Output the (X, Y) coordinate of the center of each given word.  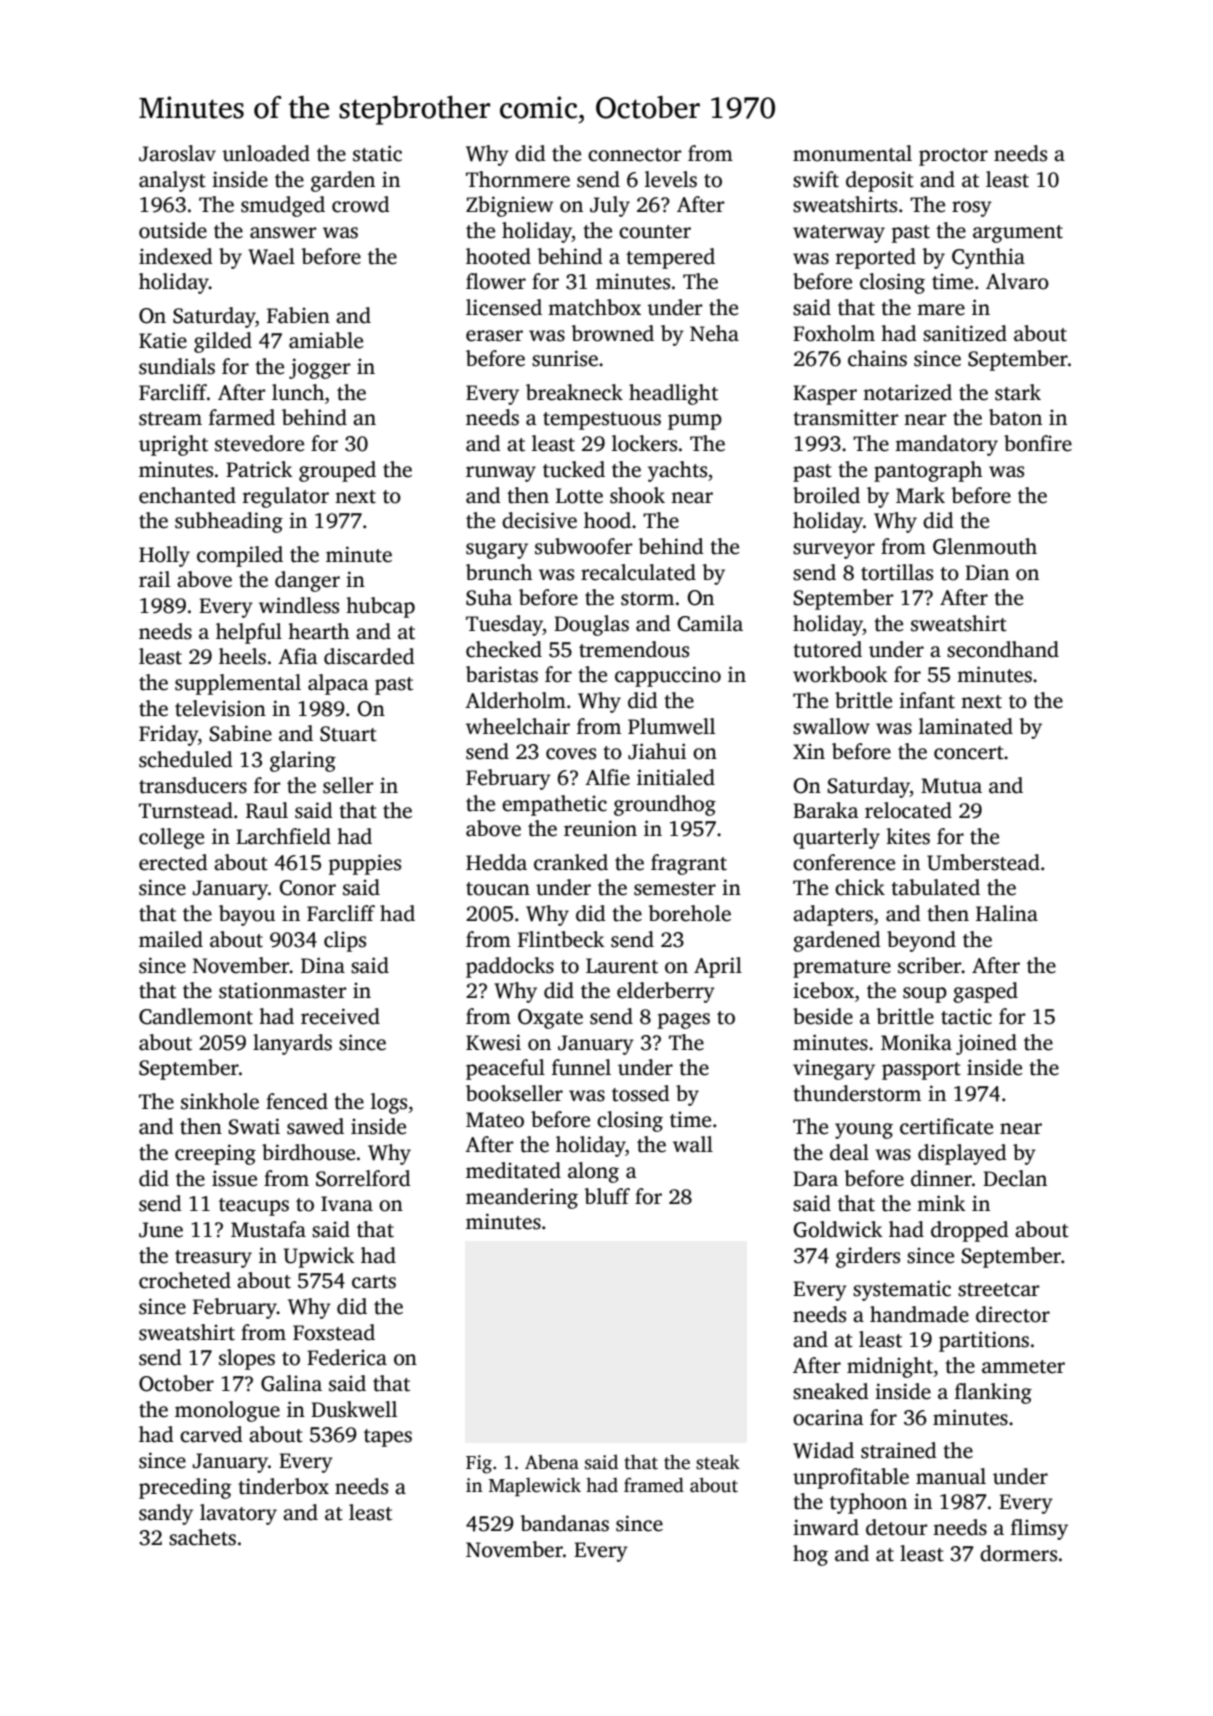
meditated (513, 1170)
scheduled (186, 759)
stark (1018, 392)
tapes (388, 1438)
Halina (1007, 913)
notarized (907, 392)
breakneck (574, 392)
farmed (242, 417)
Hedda (496, 862)
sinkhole (220, 1101)
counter (655, 232)
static (377, 153)
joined (986, 1044)
